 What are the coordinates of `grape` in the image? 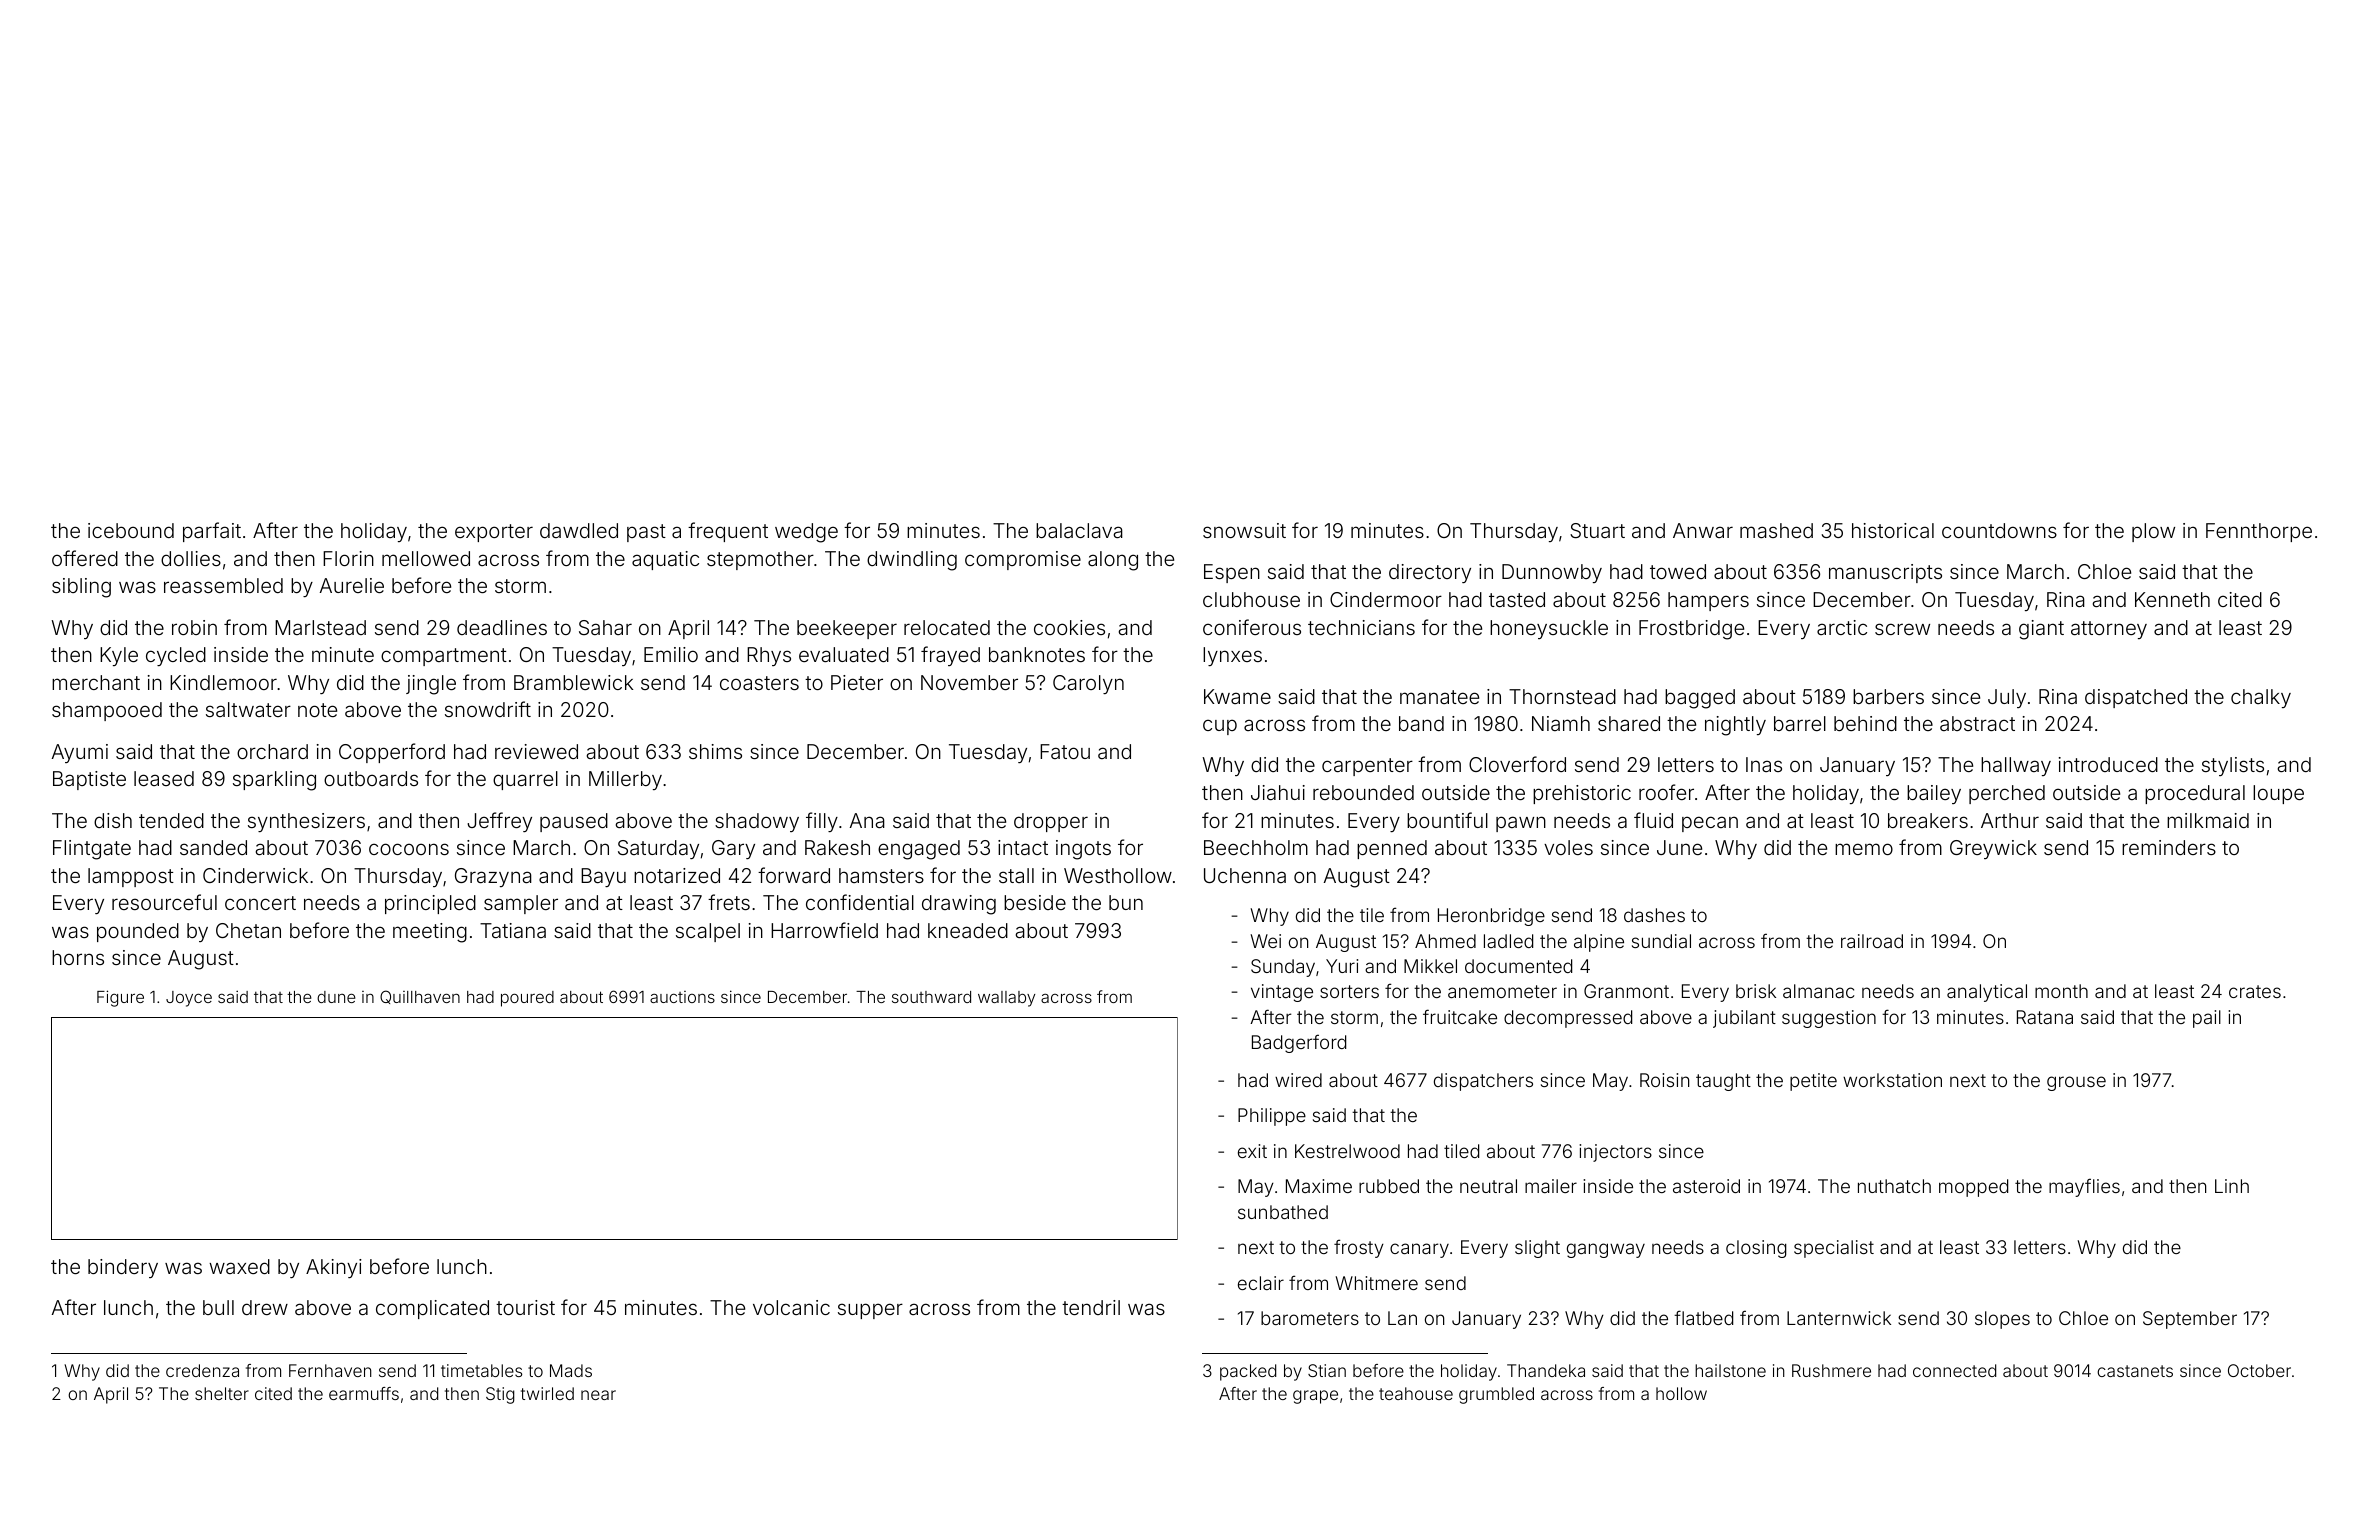 It's located at (1315, 1397).
